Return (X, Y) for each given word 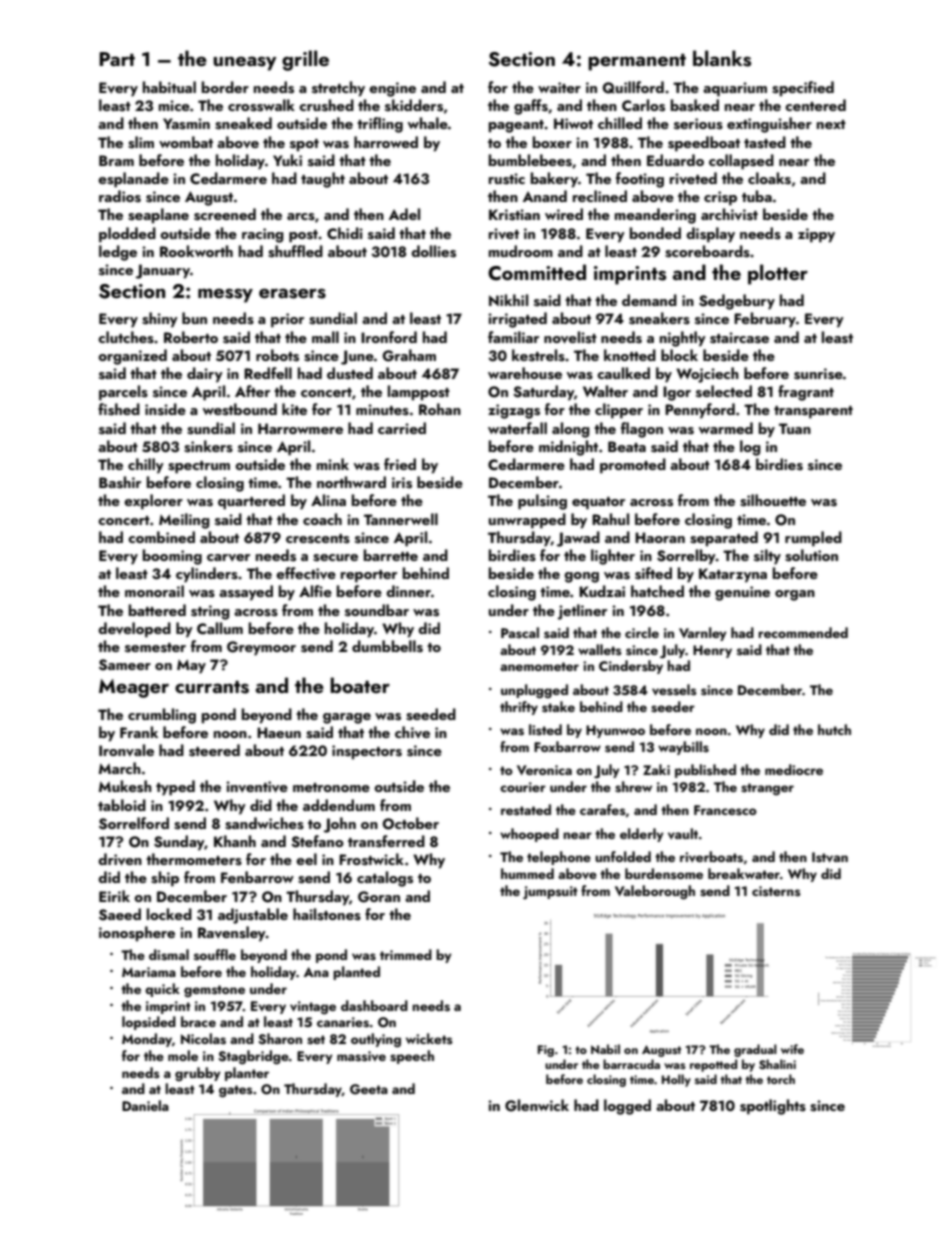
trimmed (406, 954)
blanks (722, 58)
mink (333, 464)
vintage (313, 1008)
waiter (559, 87)
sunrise (818, 374)
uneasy (245, 63)
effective (306, 573)
